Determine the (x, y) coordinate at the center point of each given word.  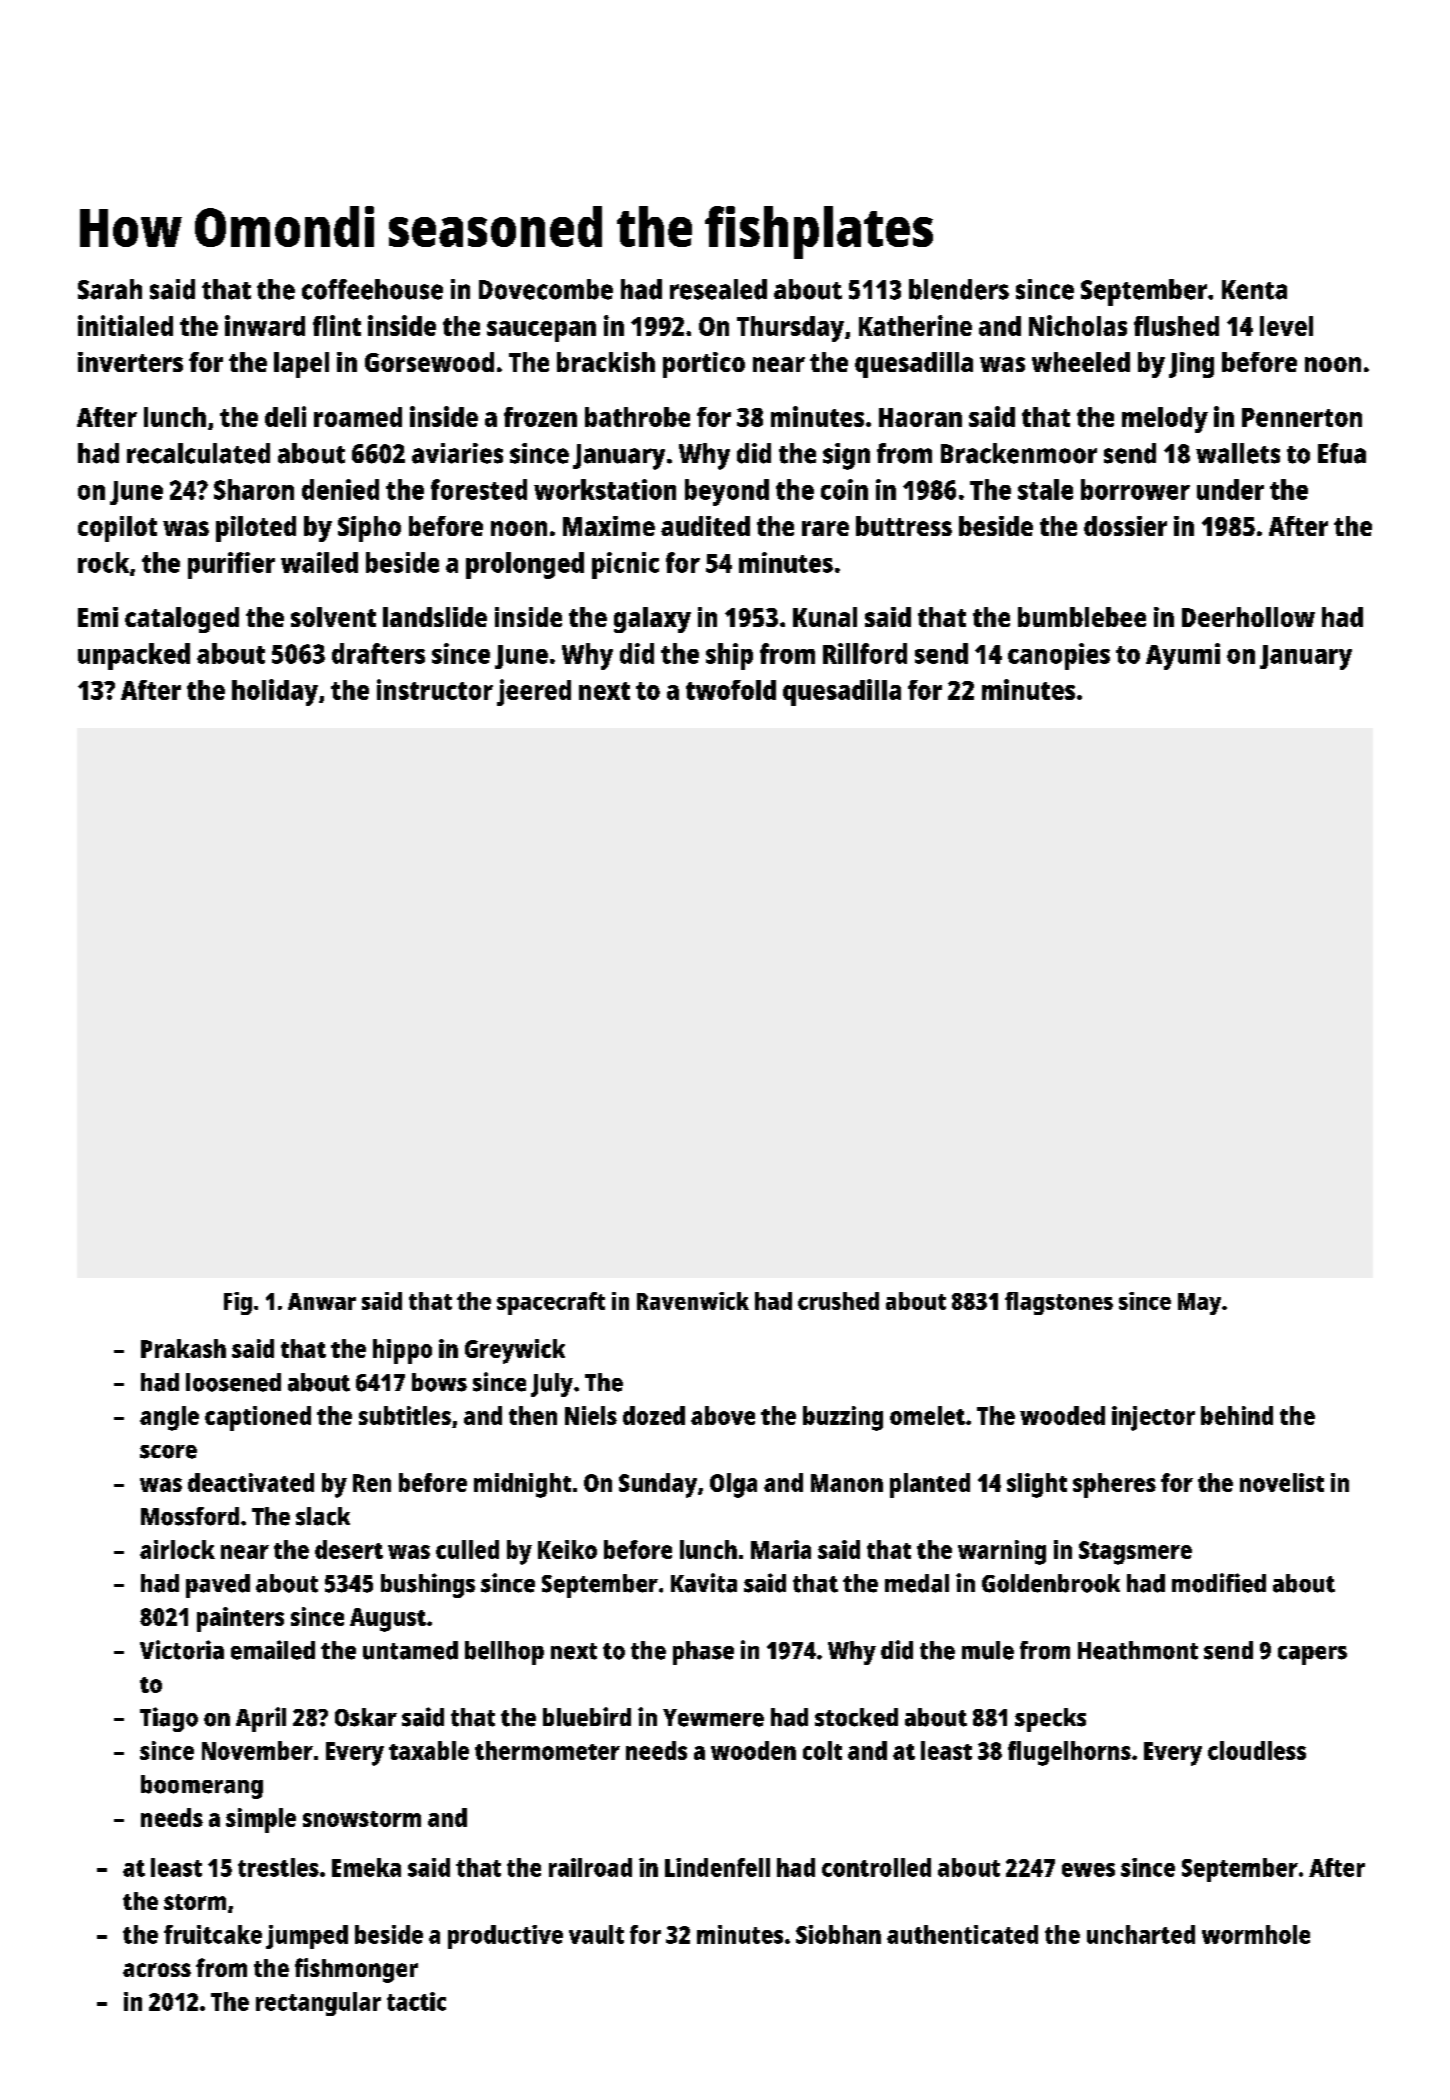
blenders (959, 289)
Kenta (1254, 290)
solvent (333, 617)
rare (825, 528)
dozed (654, 1415)
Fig (238, 1303)
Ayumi (1183, 656)
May (1199, 1304)
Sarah (110, 289)
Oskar (366, 1717)
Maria (781, 1549)
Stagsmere (1135, 1553)
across (157, 1970)
